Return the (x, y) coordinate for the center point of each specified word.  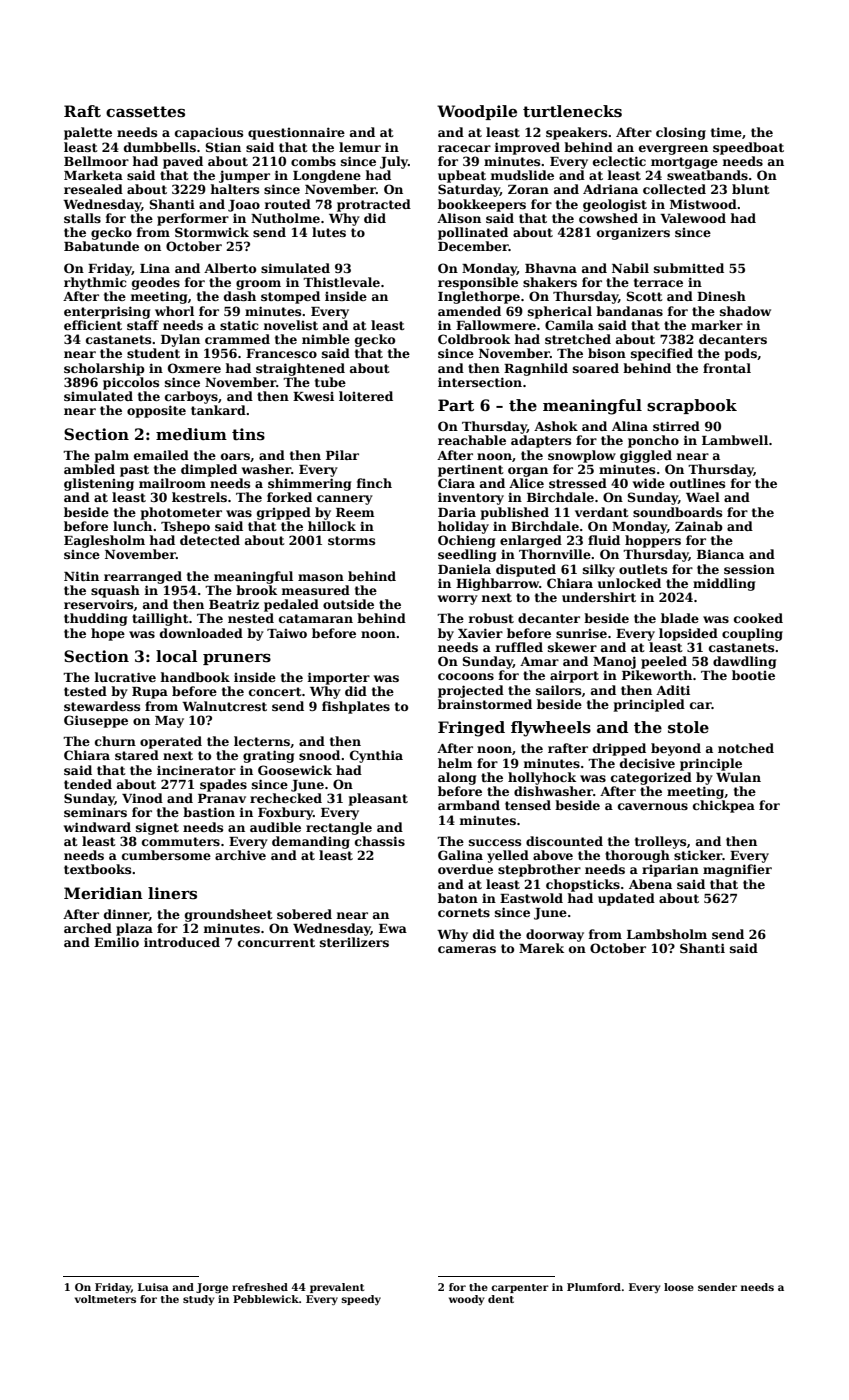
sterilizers (354, 942)
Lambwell (735, 440)
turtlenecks (572, 111)
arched (88, 928)
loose (679, 1287)
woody (466, 1300)
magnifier (737, 870)
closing (681, 133)
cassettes (145, 112)
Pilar (342, 455)
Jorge (212, 1288)
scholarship (104, 369)
